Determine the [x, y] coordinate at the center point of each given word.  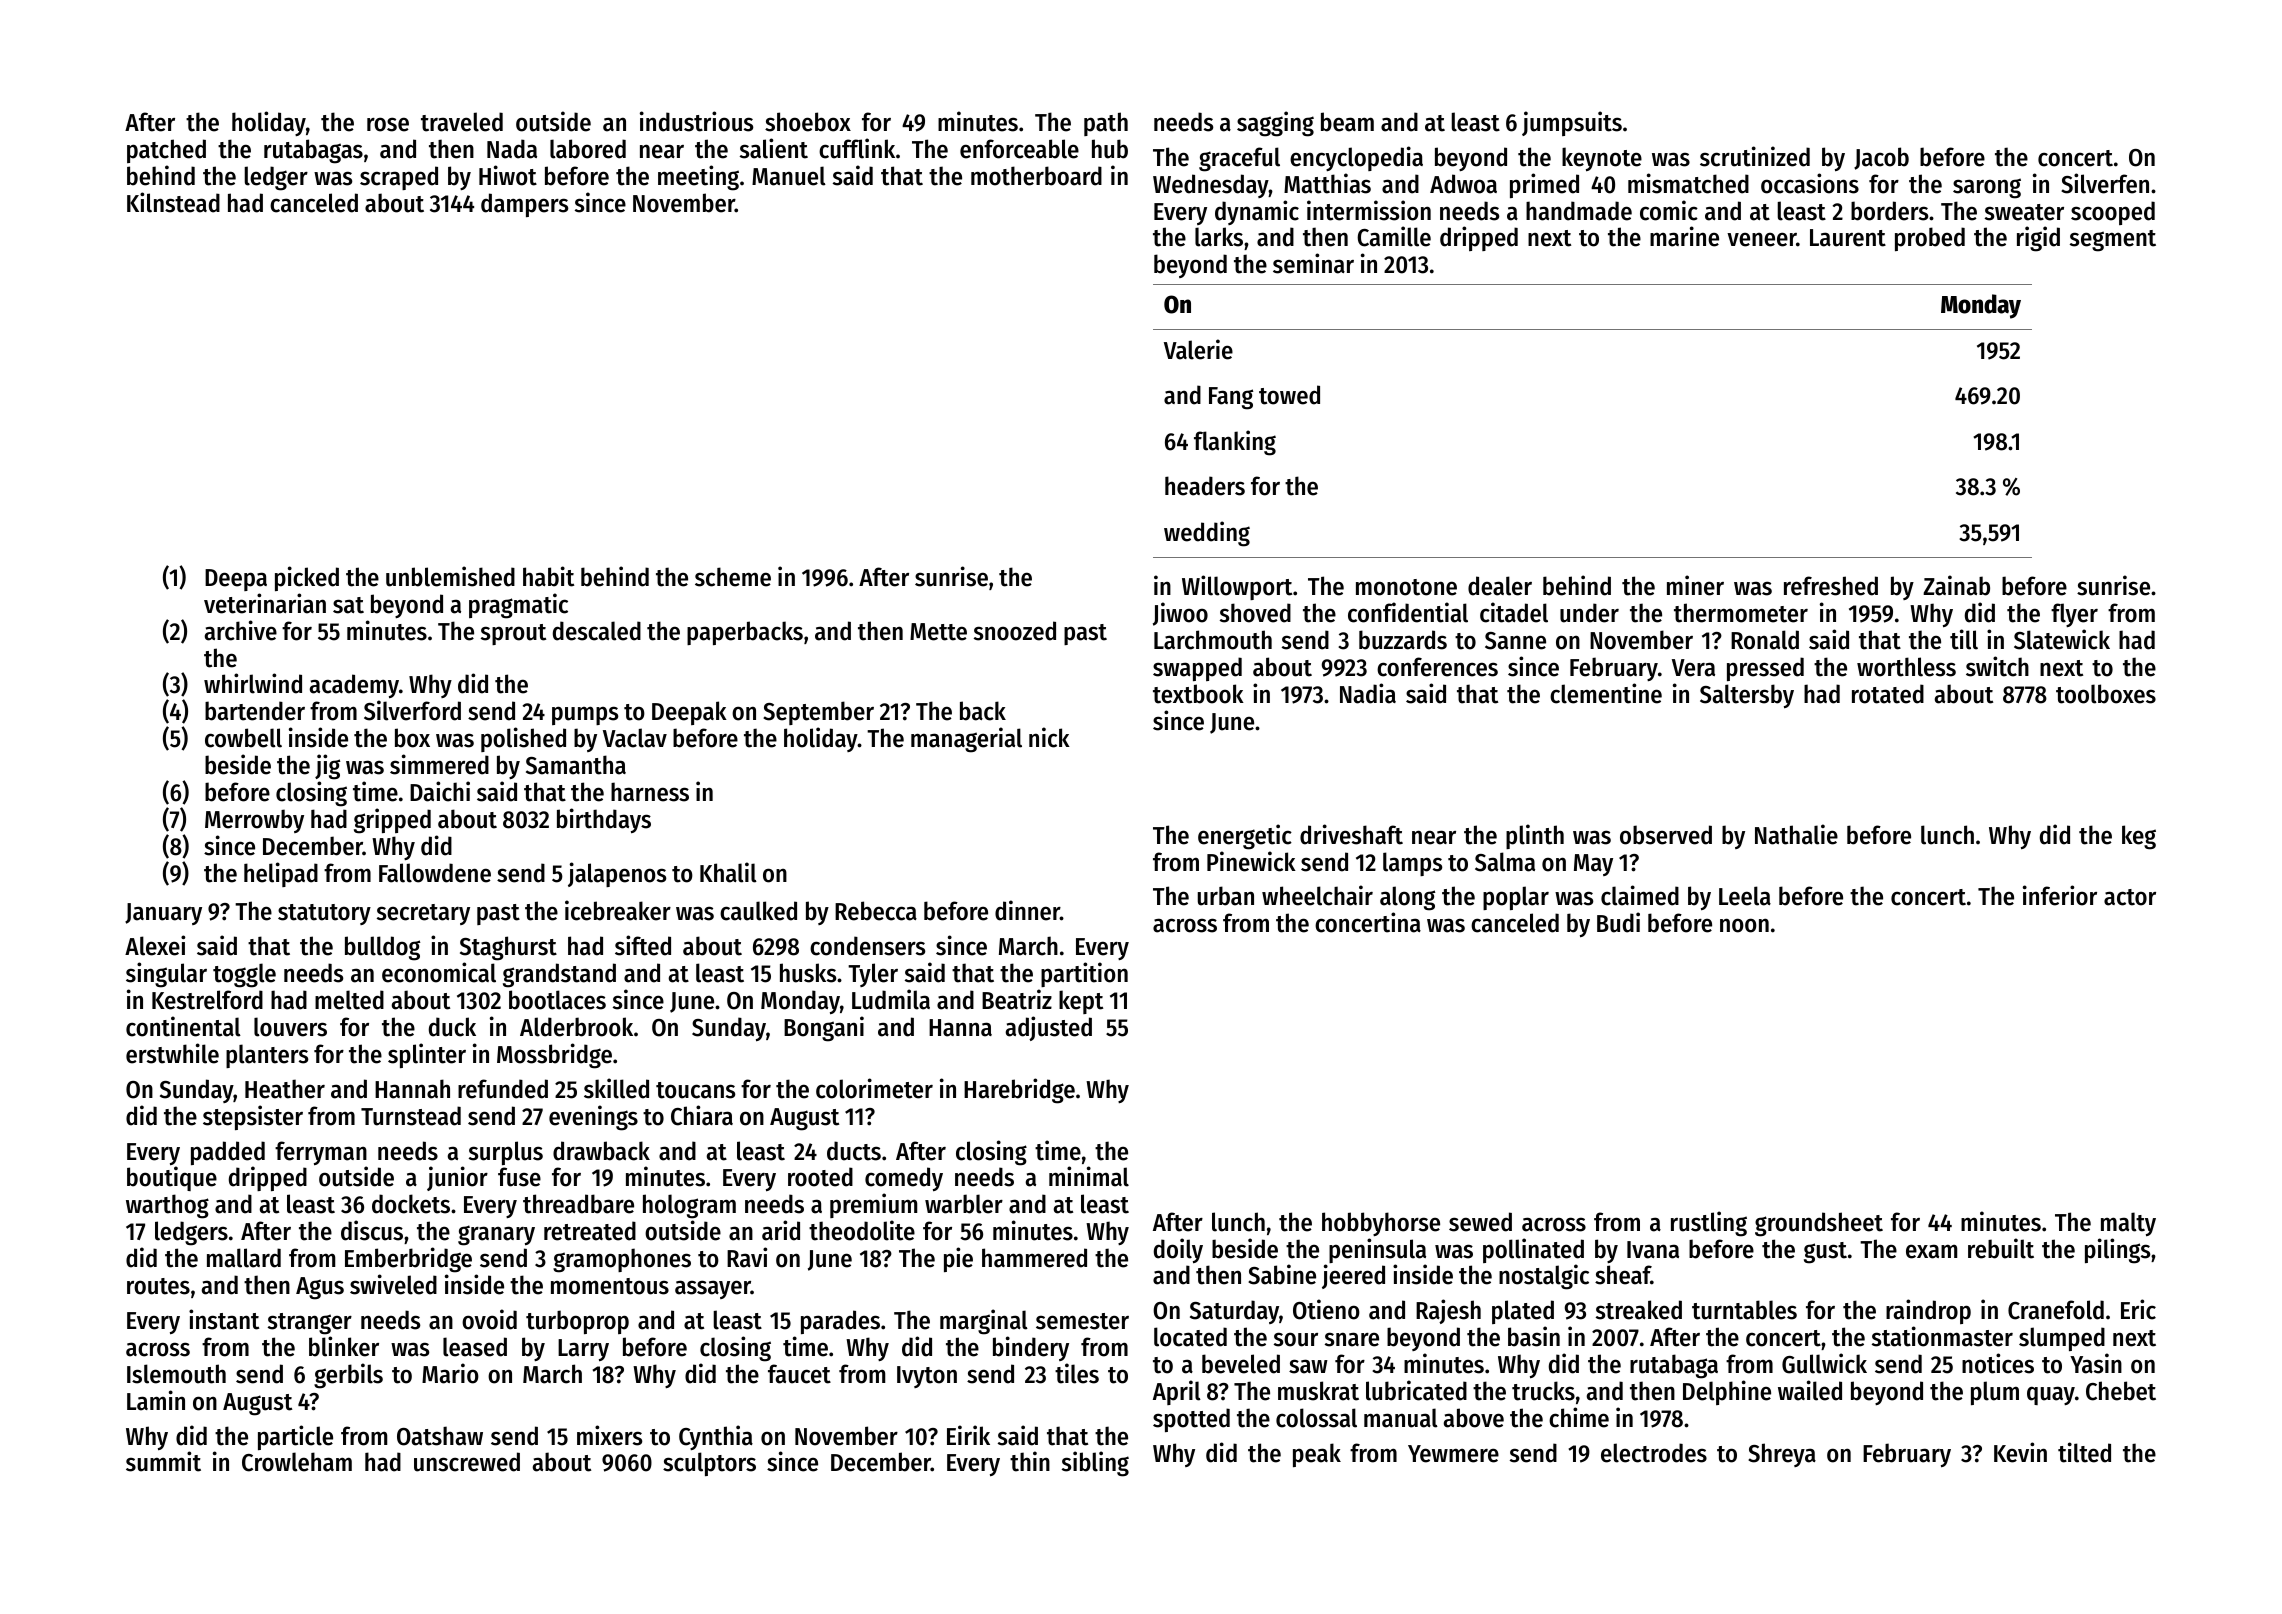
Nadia [1368, 693]
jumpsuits [1572, 123]
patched [166, 151]
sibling [1095, 1464]
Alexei [155, 945]
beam [1347, 122]
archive [241, 630]
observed [1666, 835]
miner [1695, 585]
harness [650, 792]
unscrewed [467, 1462]
